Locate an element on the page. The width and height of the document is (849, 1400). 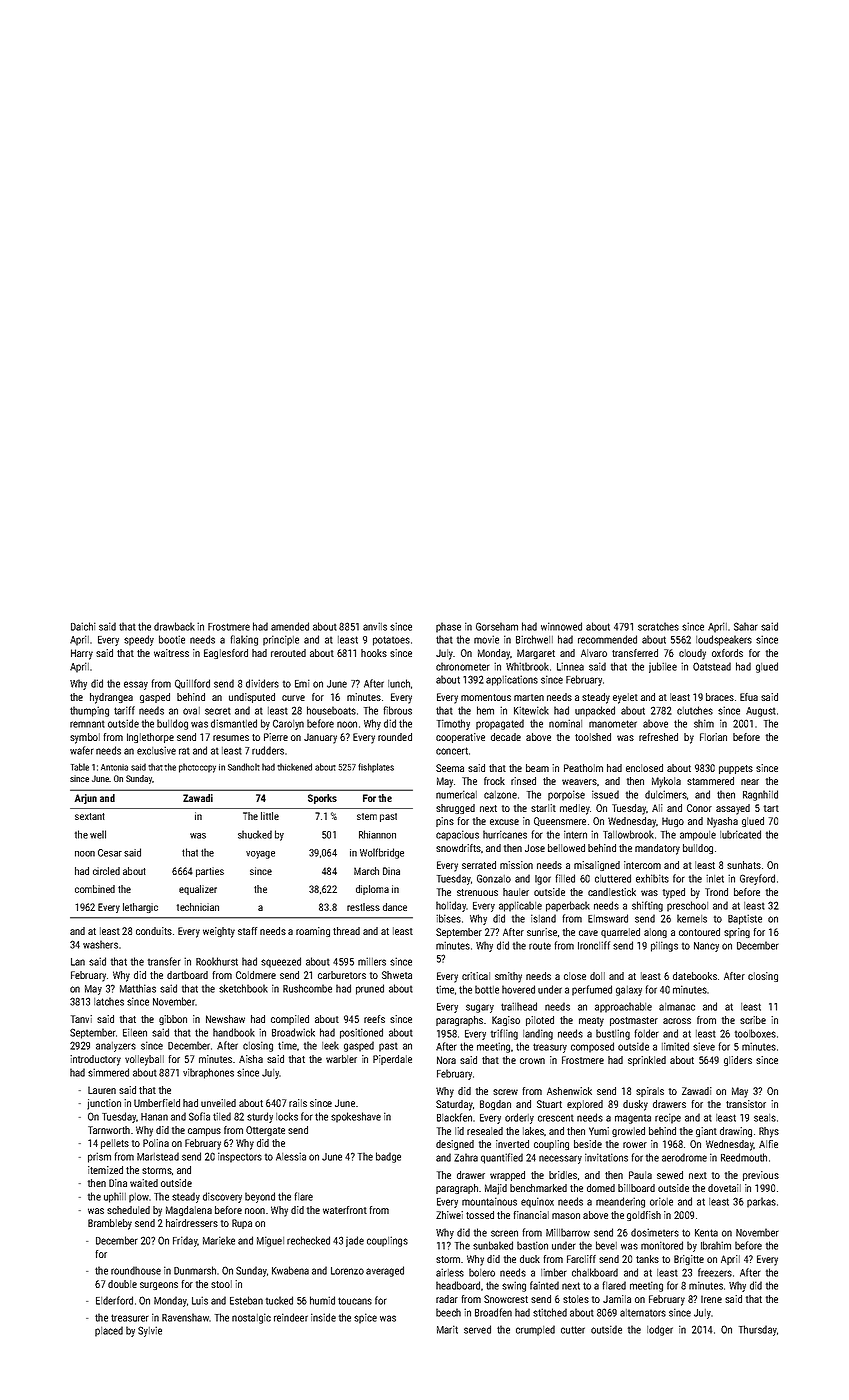
lodger is located at coordinates (660, 1330).
